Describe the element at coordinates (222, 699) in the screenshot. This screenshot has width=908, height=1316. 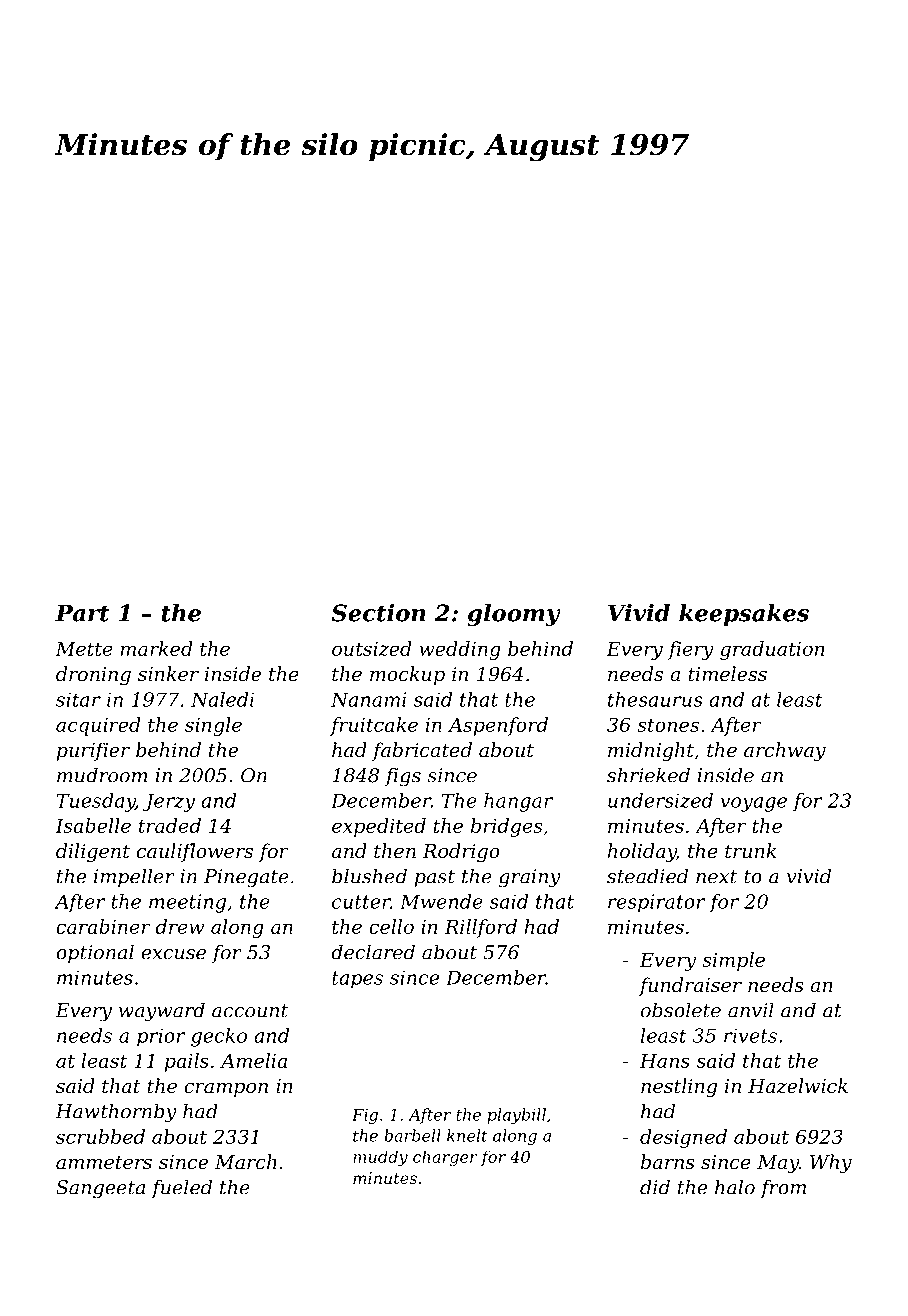
I see `Naledi` at that location.
